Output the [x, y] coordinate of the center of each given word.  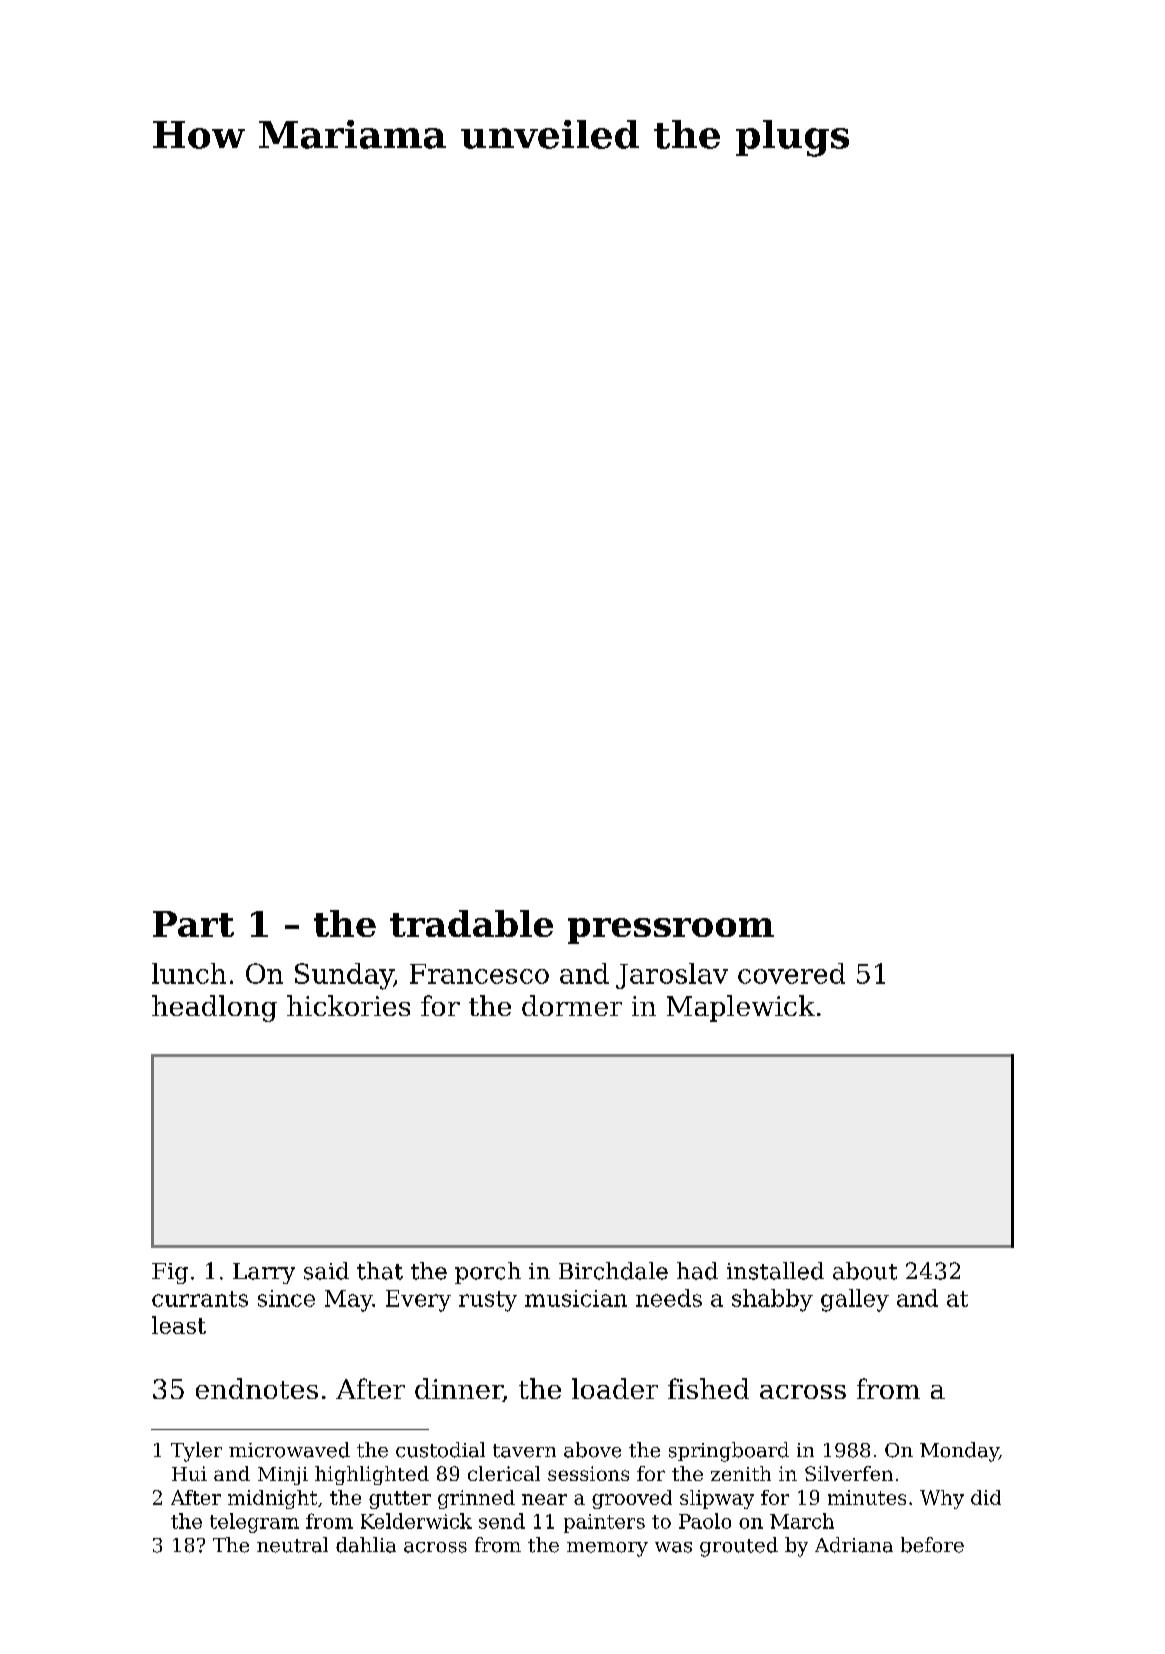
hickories [348, 1005]
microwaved [289, 1450]
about [865, 1271]
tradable [471, 923]
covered [791, 973]
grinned [476, 1499]
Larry [264, 1273]
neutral [292, 1545]
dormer [572, 1005]
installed [775, 1271]
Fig [170, 1273]
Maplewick [741, 1008]
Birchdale [613, 1271]
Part [193, 924]
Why [942, 1499]
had [697, 1271]
